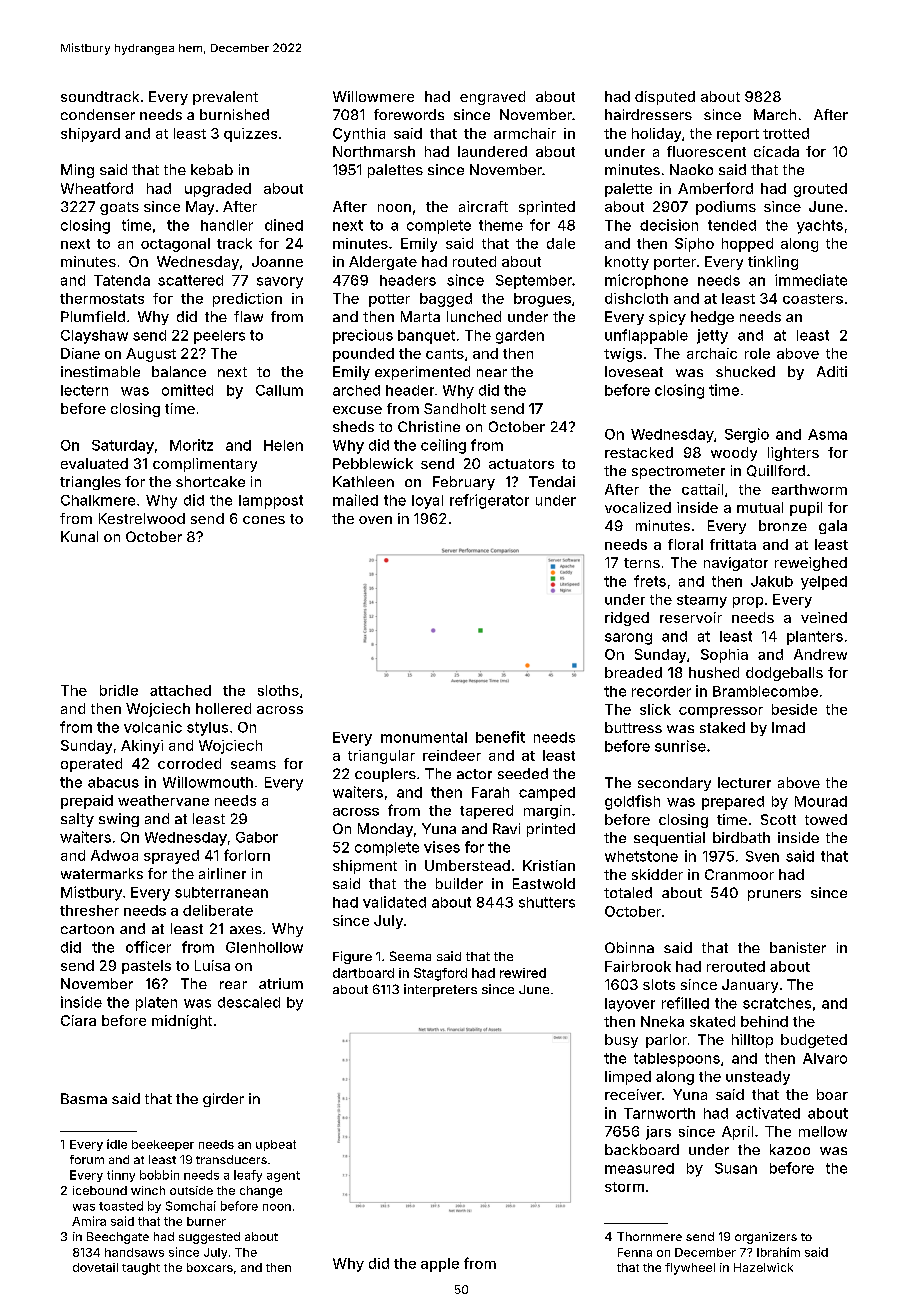 The height and width of the page is (1316, 908). What do you see at coordinates (788, 727) in the page?
I see `Imad` at bounding box center [788, 727].
